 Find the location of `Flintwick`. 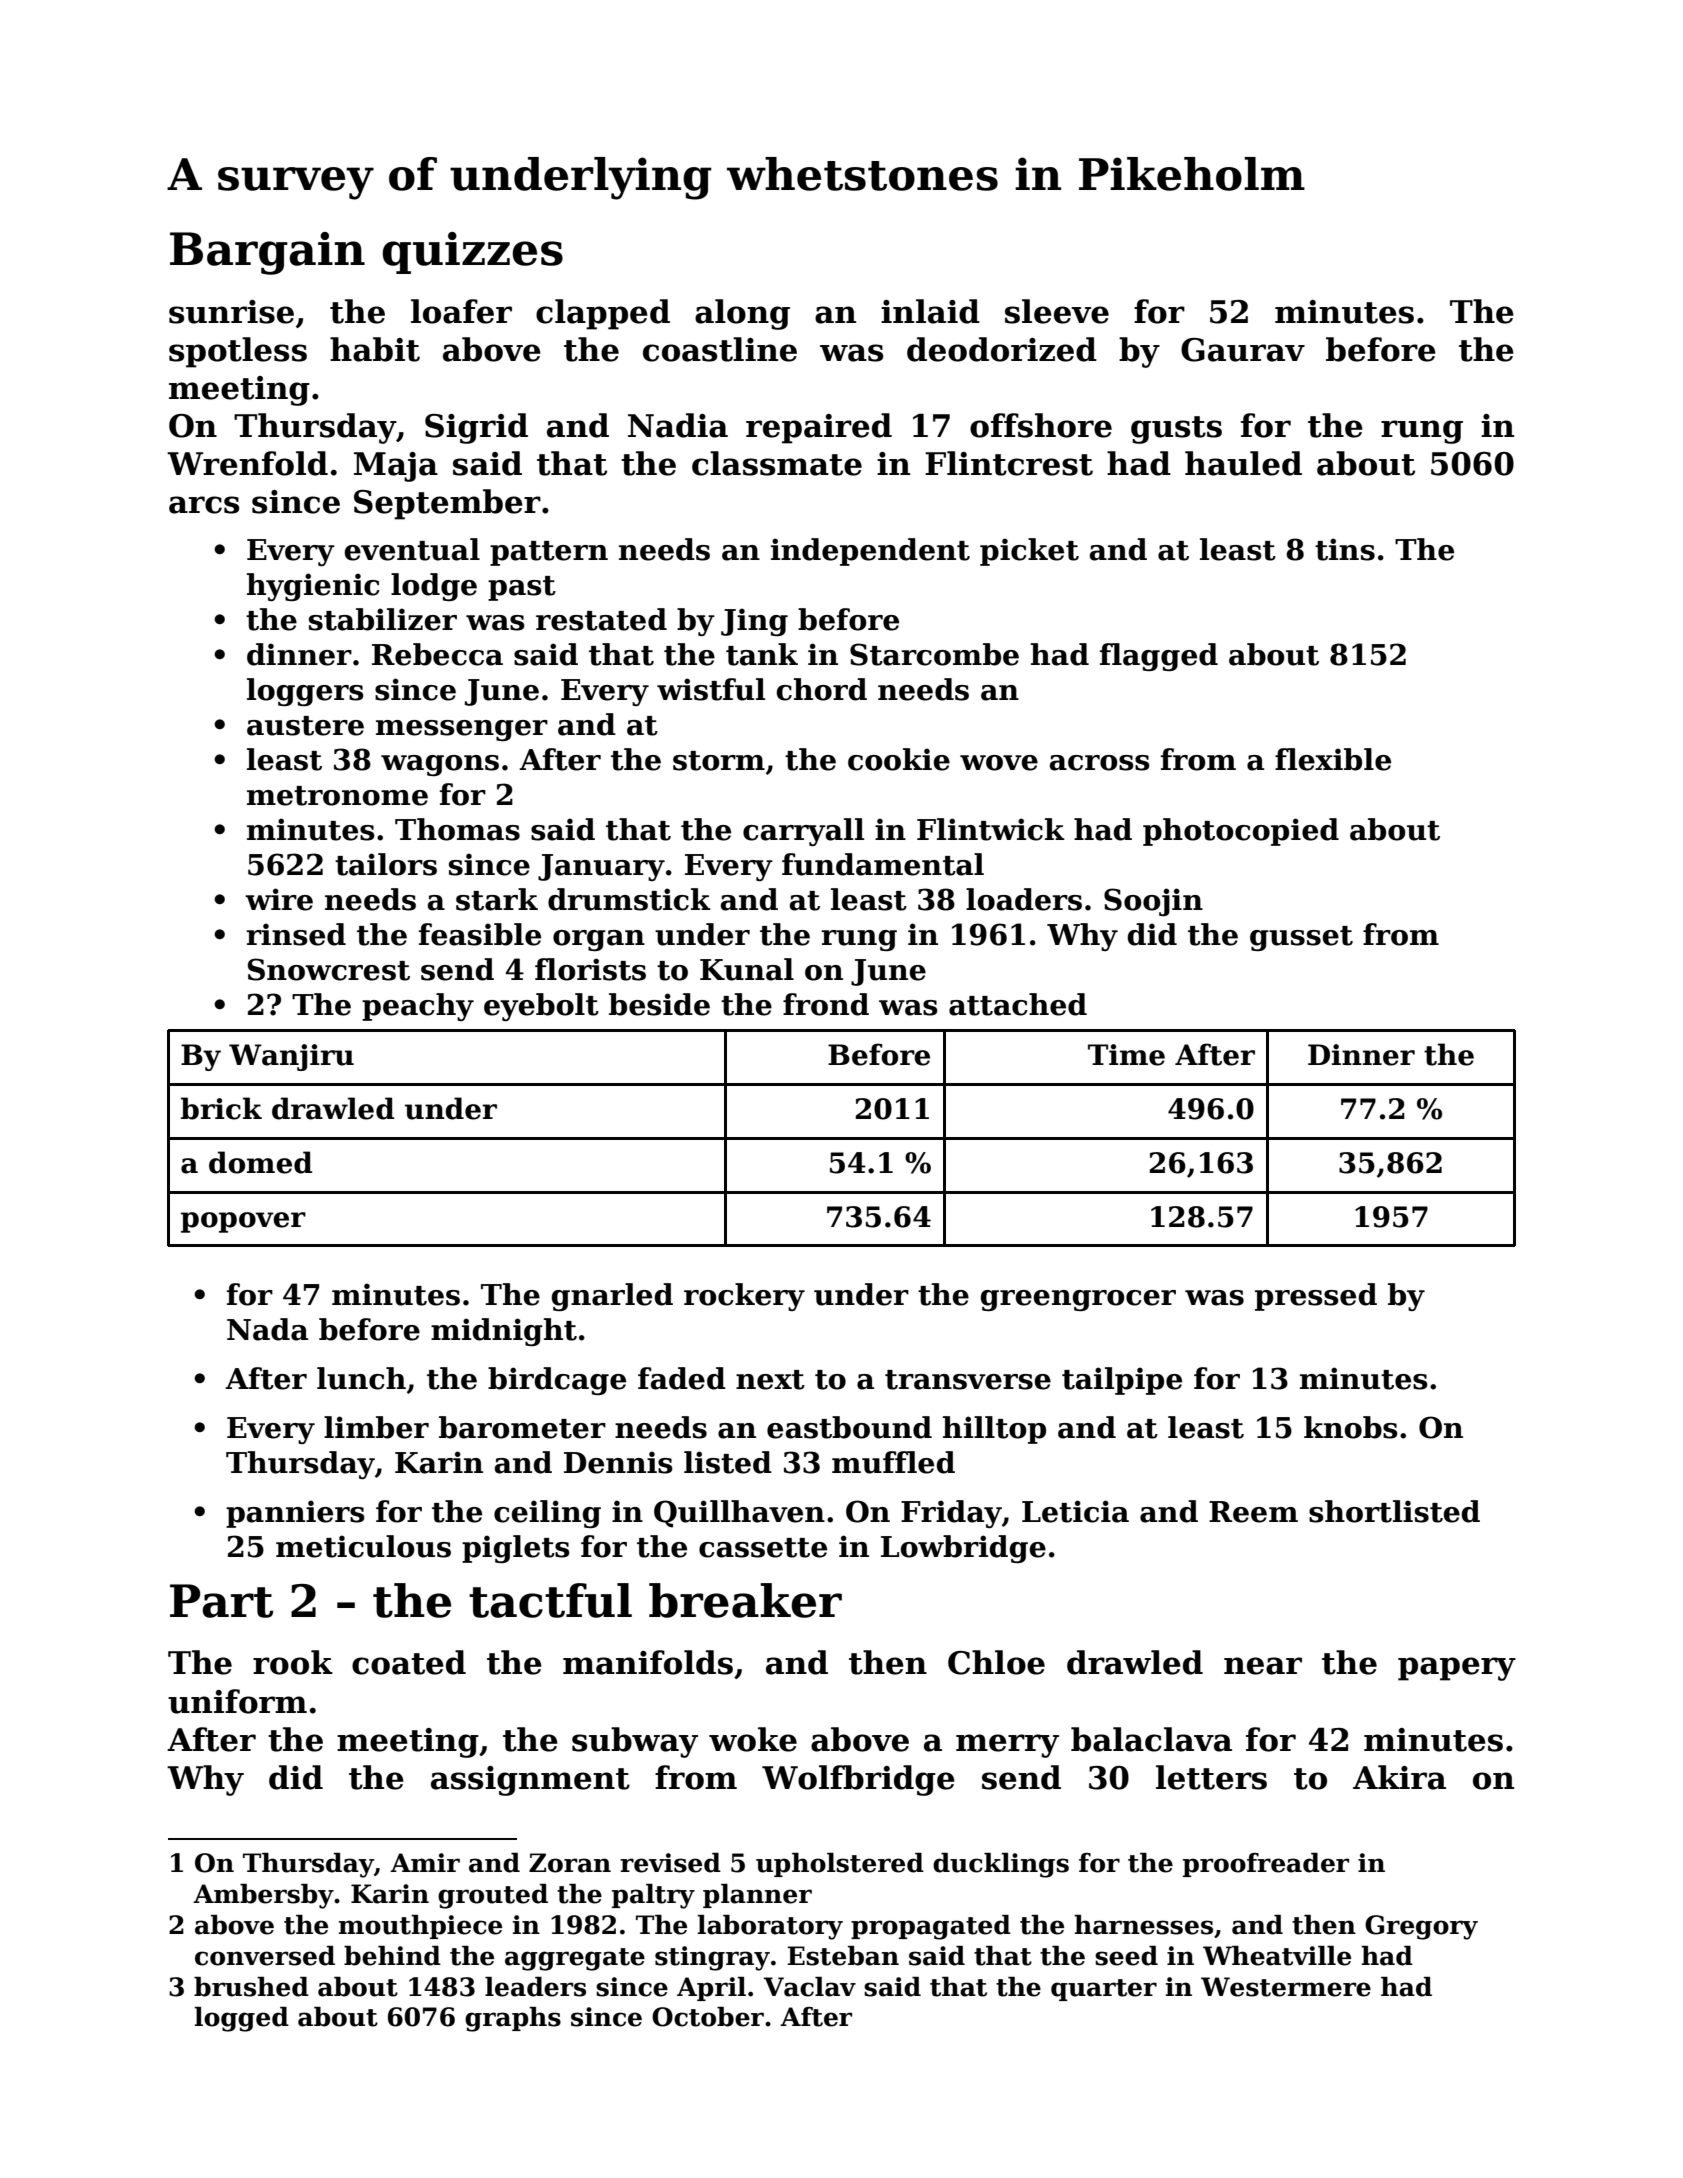

Flintwick is located at coordinates (991, 829).
